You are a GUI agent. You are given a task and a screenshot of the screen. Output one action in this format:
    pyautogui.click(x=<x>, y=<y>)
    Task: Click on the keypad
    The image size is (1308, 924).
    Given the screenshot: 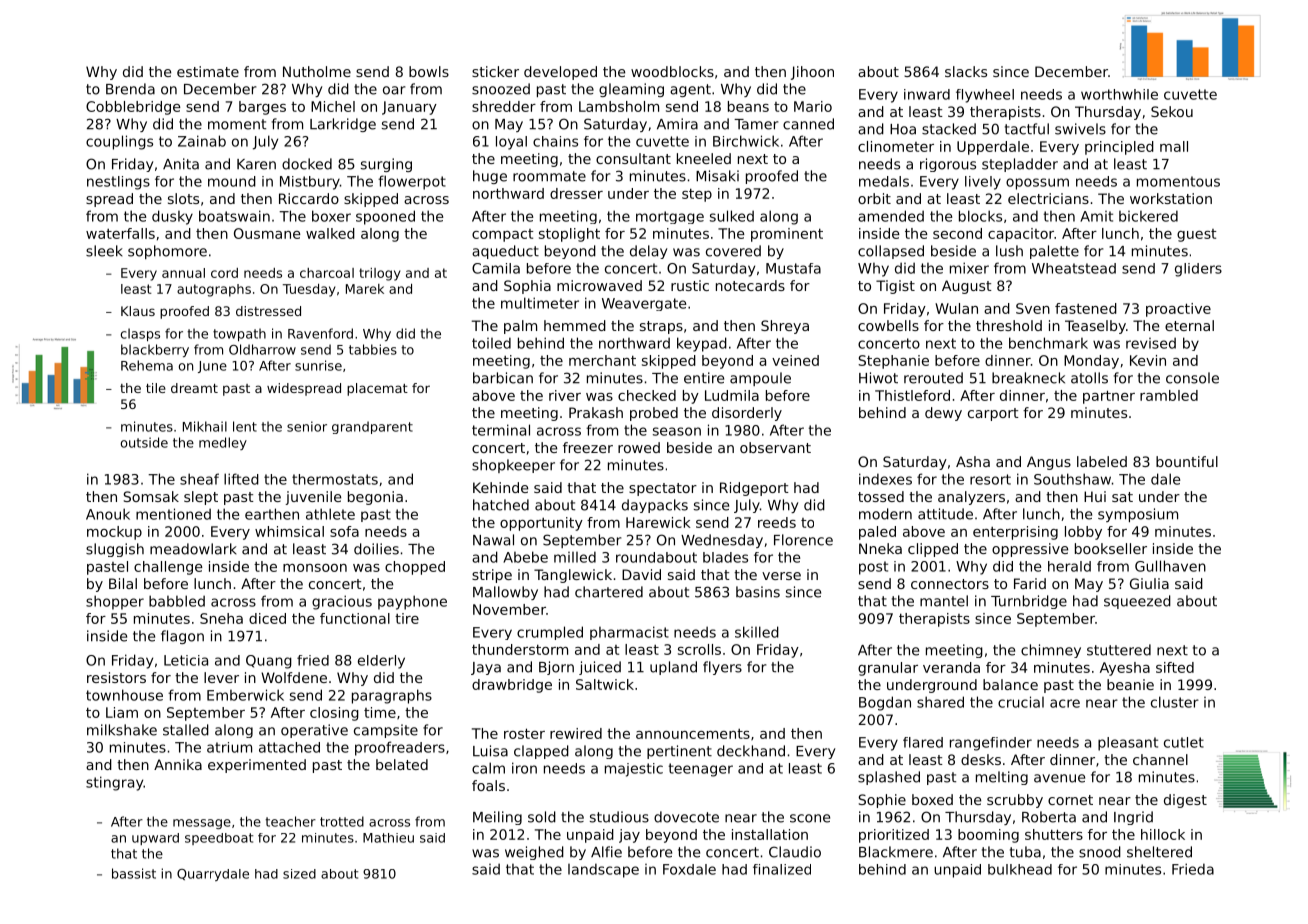 What is the action you would take?
    pyautogui.click(x=702, y=344)
